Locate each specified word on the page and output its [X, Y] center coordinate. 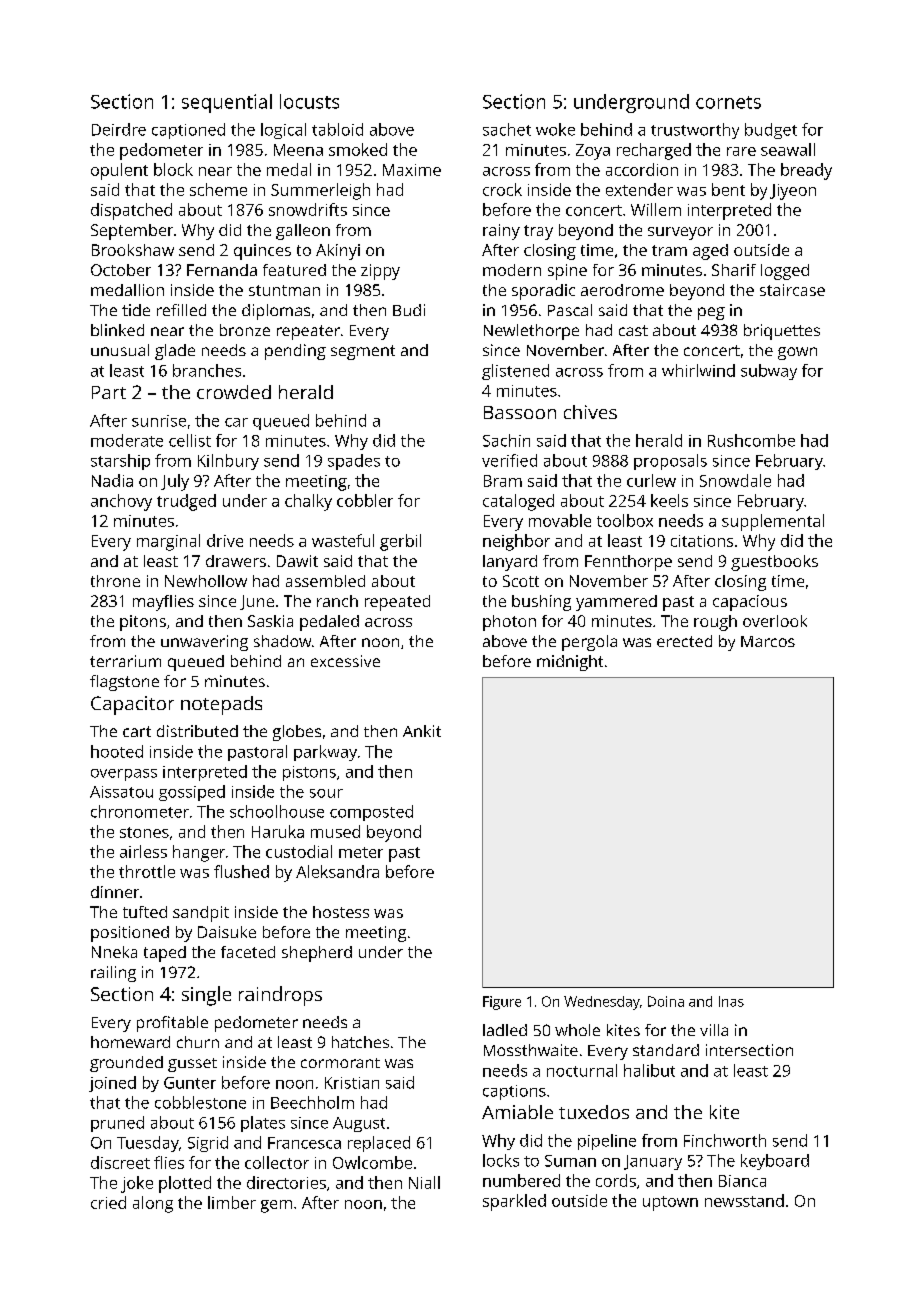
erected [684, 641]
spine [567, 272]
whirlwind [698, 370]
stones [144, 832]
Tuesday [148, 1144]
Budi [409, 310]
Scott [521, 581]
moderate [127, 440]
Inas [731, 1001]
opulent [119, 171]
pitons [143, 623]
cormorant [340, 1063]
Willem [656, 209]
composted [371, 813]
